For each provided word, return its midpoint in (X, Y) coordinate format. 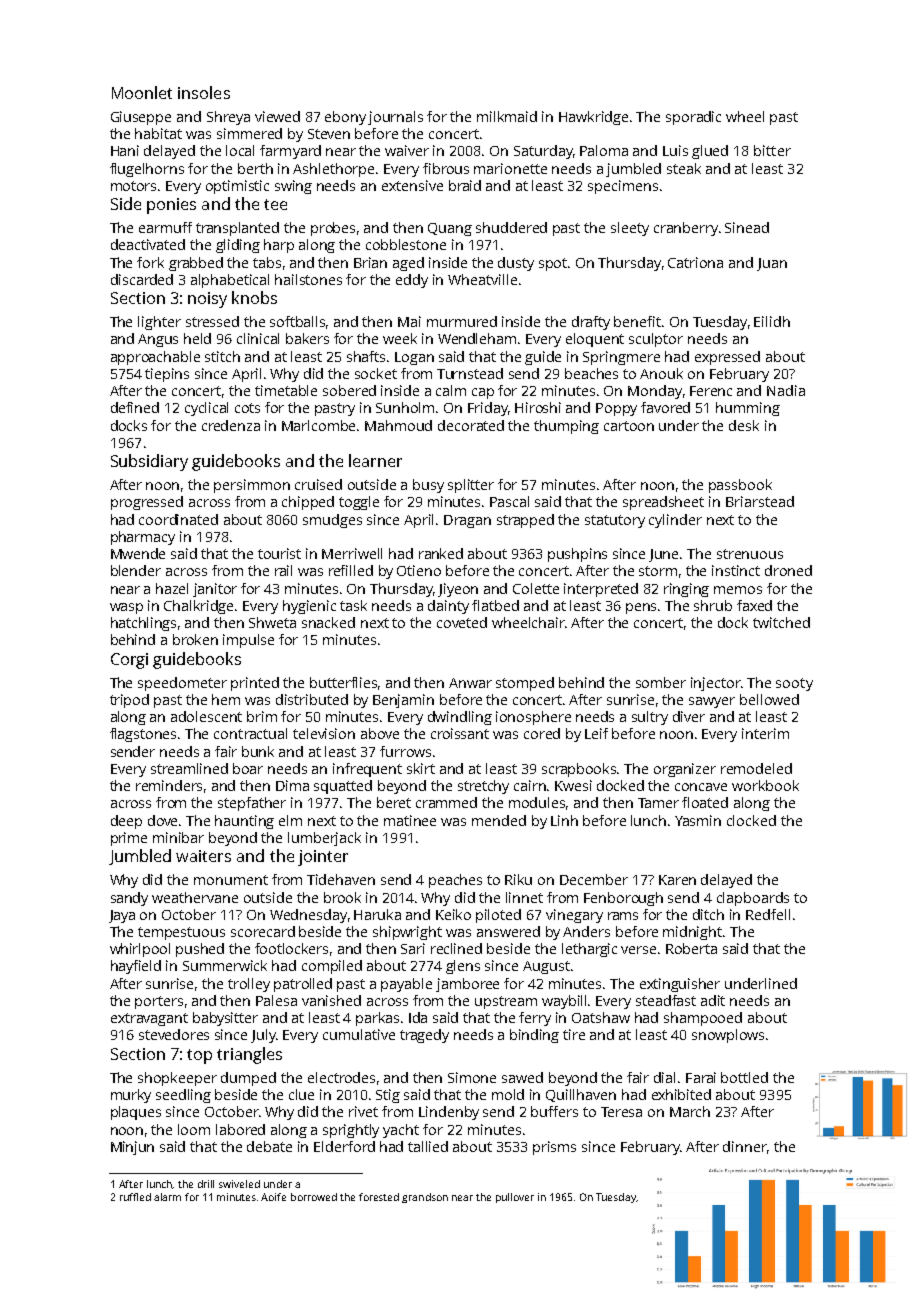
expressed (727, 358)
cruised (318, 484)
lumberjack (324, 839)
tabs (267, 262)
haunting (244, 822)
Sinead (747, 227)
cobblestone (406, 244)
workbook (765, 785)
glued (710, 152)
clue (301, 1094)
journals (395, 118)
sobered (349, 390)
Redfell (768, 914)
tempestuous (181, 933)
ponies (171, 206)
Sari (413, 948)
